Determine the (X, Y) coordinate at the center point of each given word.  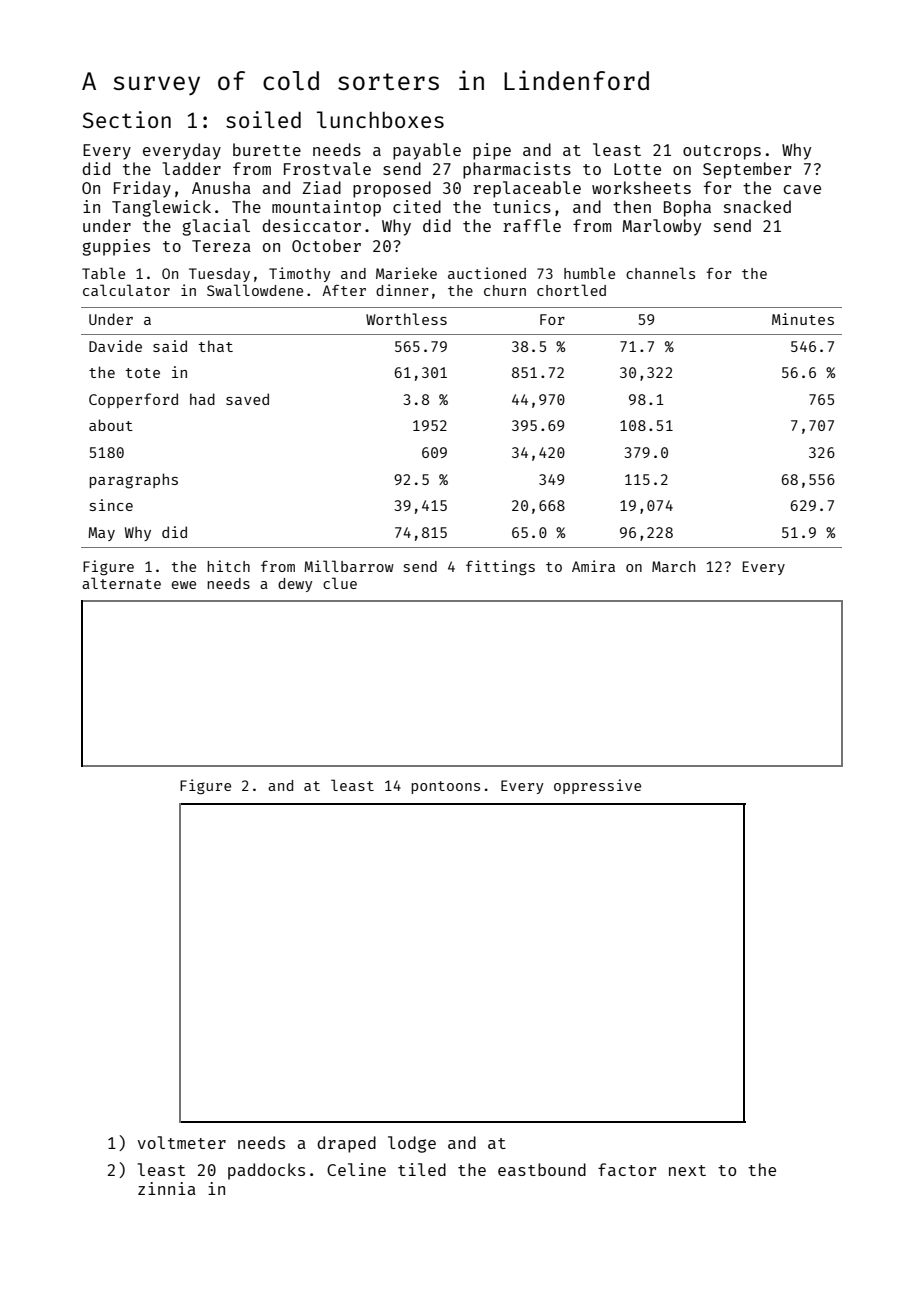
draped (346, 1144)
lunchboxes (380, 119)
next (687, 1170)
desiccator (311, 225)
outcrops (722, 152)
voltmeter (182, 1142)
